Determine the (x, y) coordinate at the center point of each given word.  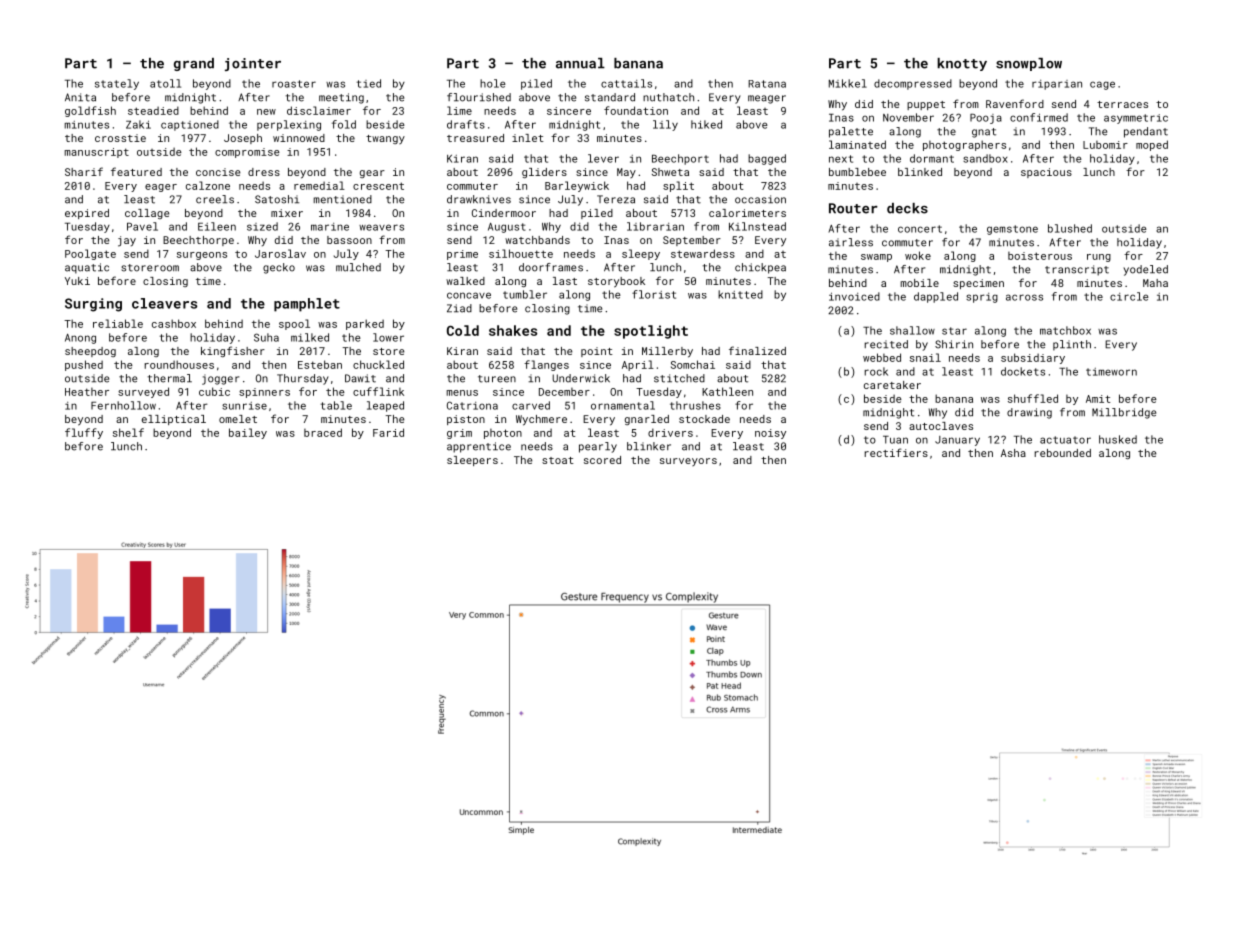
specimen (978, 284)
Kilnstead (757, 226)
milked (310, 337)
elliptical (174, 420)
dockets (1023, 371)
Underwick (581, 378)
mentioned (343, 199)
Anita (80, 97)
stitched (679, 378)
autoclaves (941, 426)
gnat (984, 133)
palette (851, 132)
